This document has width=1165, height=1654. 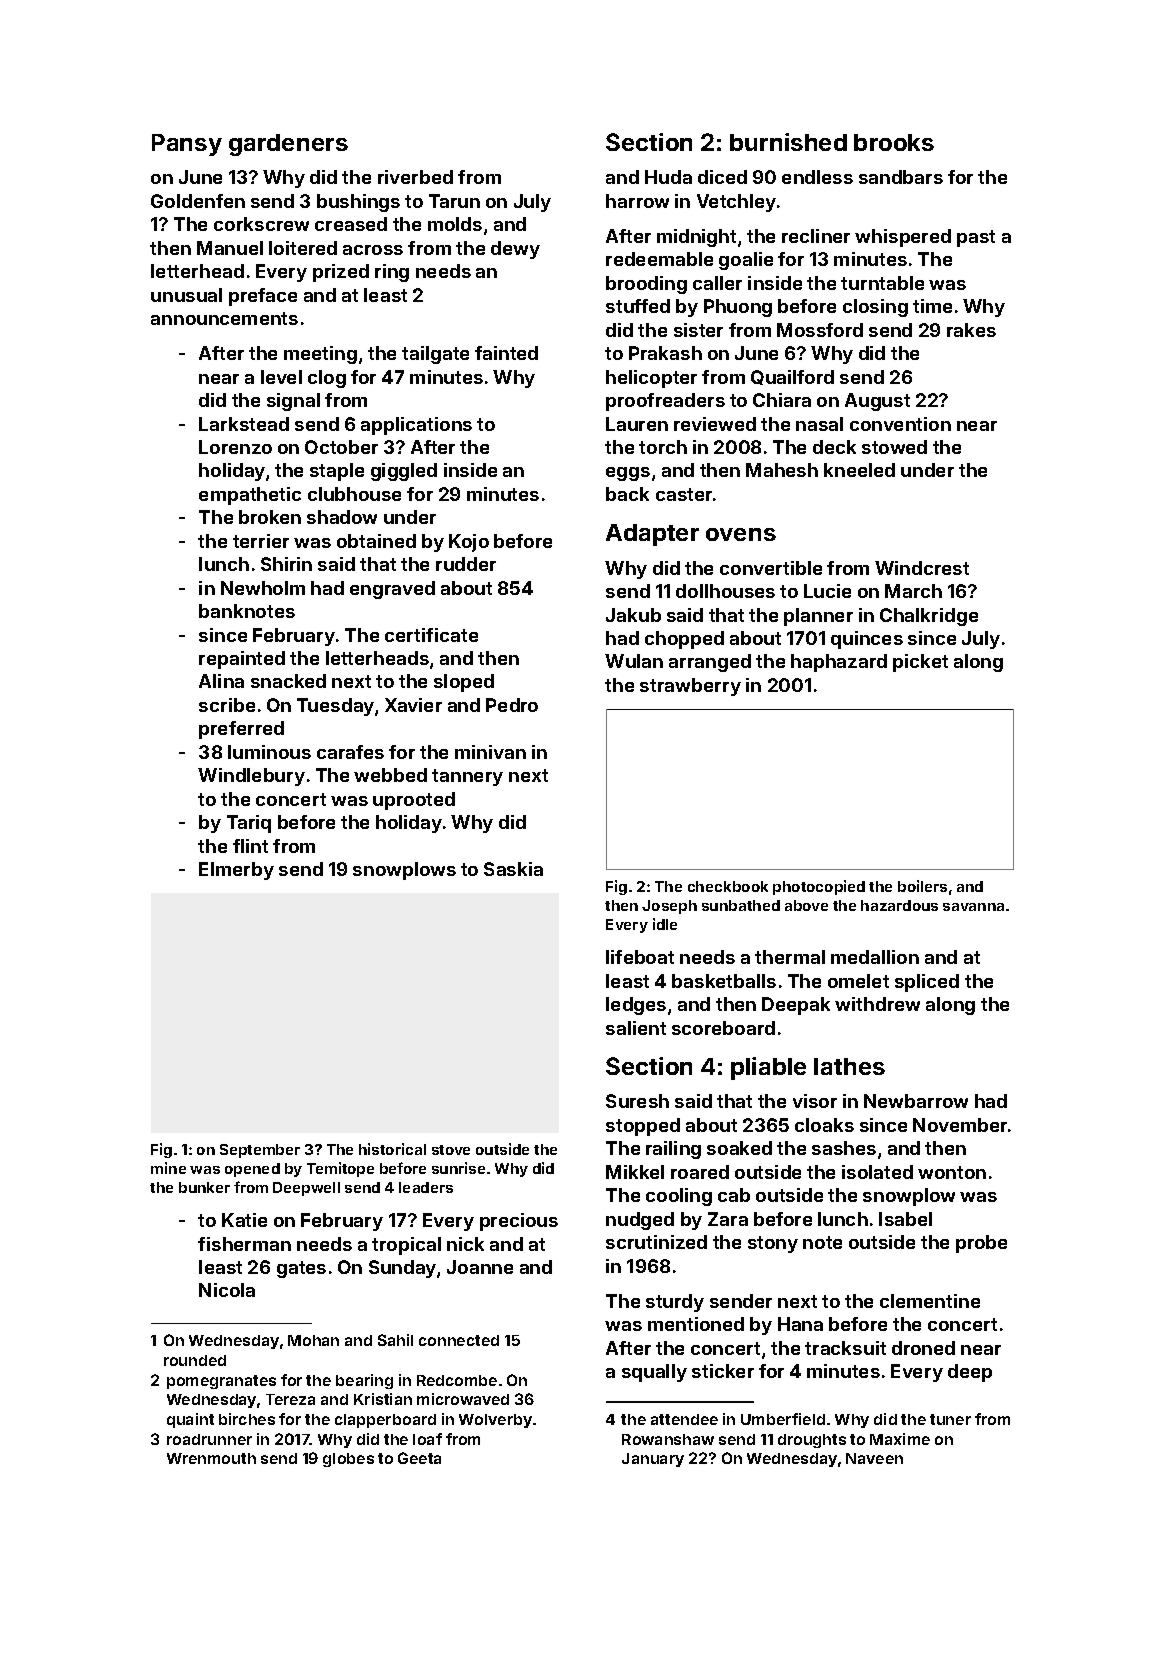 I want to click on Jakub, so click(x=633, y=615).
